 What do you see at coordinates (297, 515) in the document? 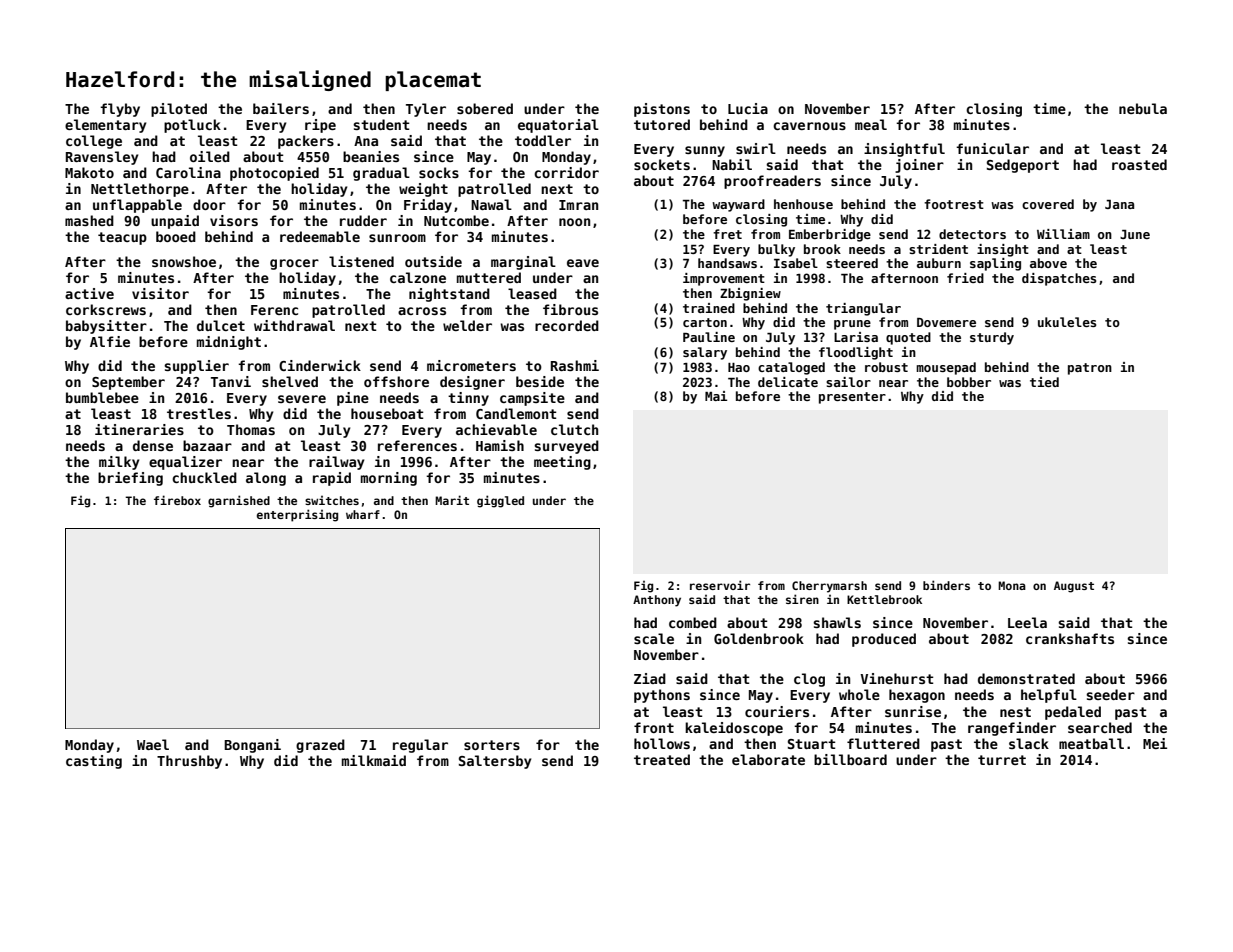
I see `enterprising` at bounding box center [297, 515].
